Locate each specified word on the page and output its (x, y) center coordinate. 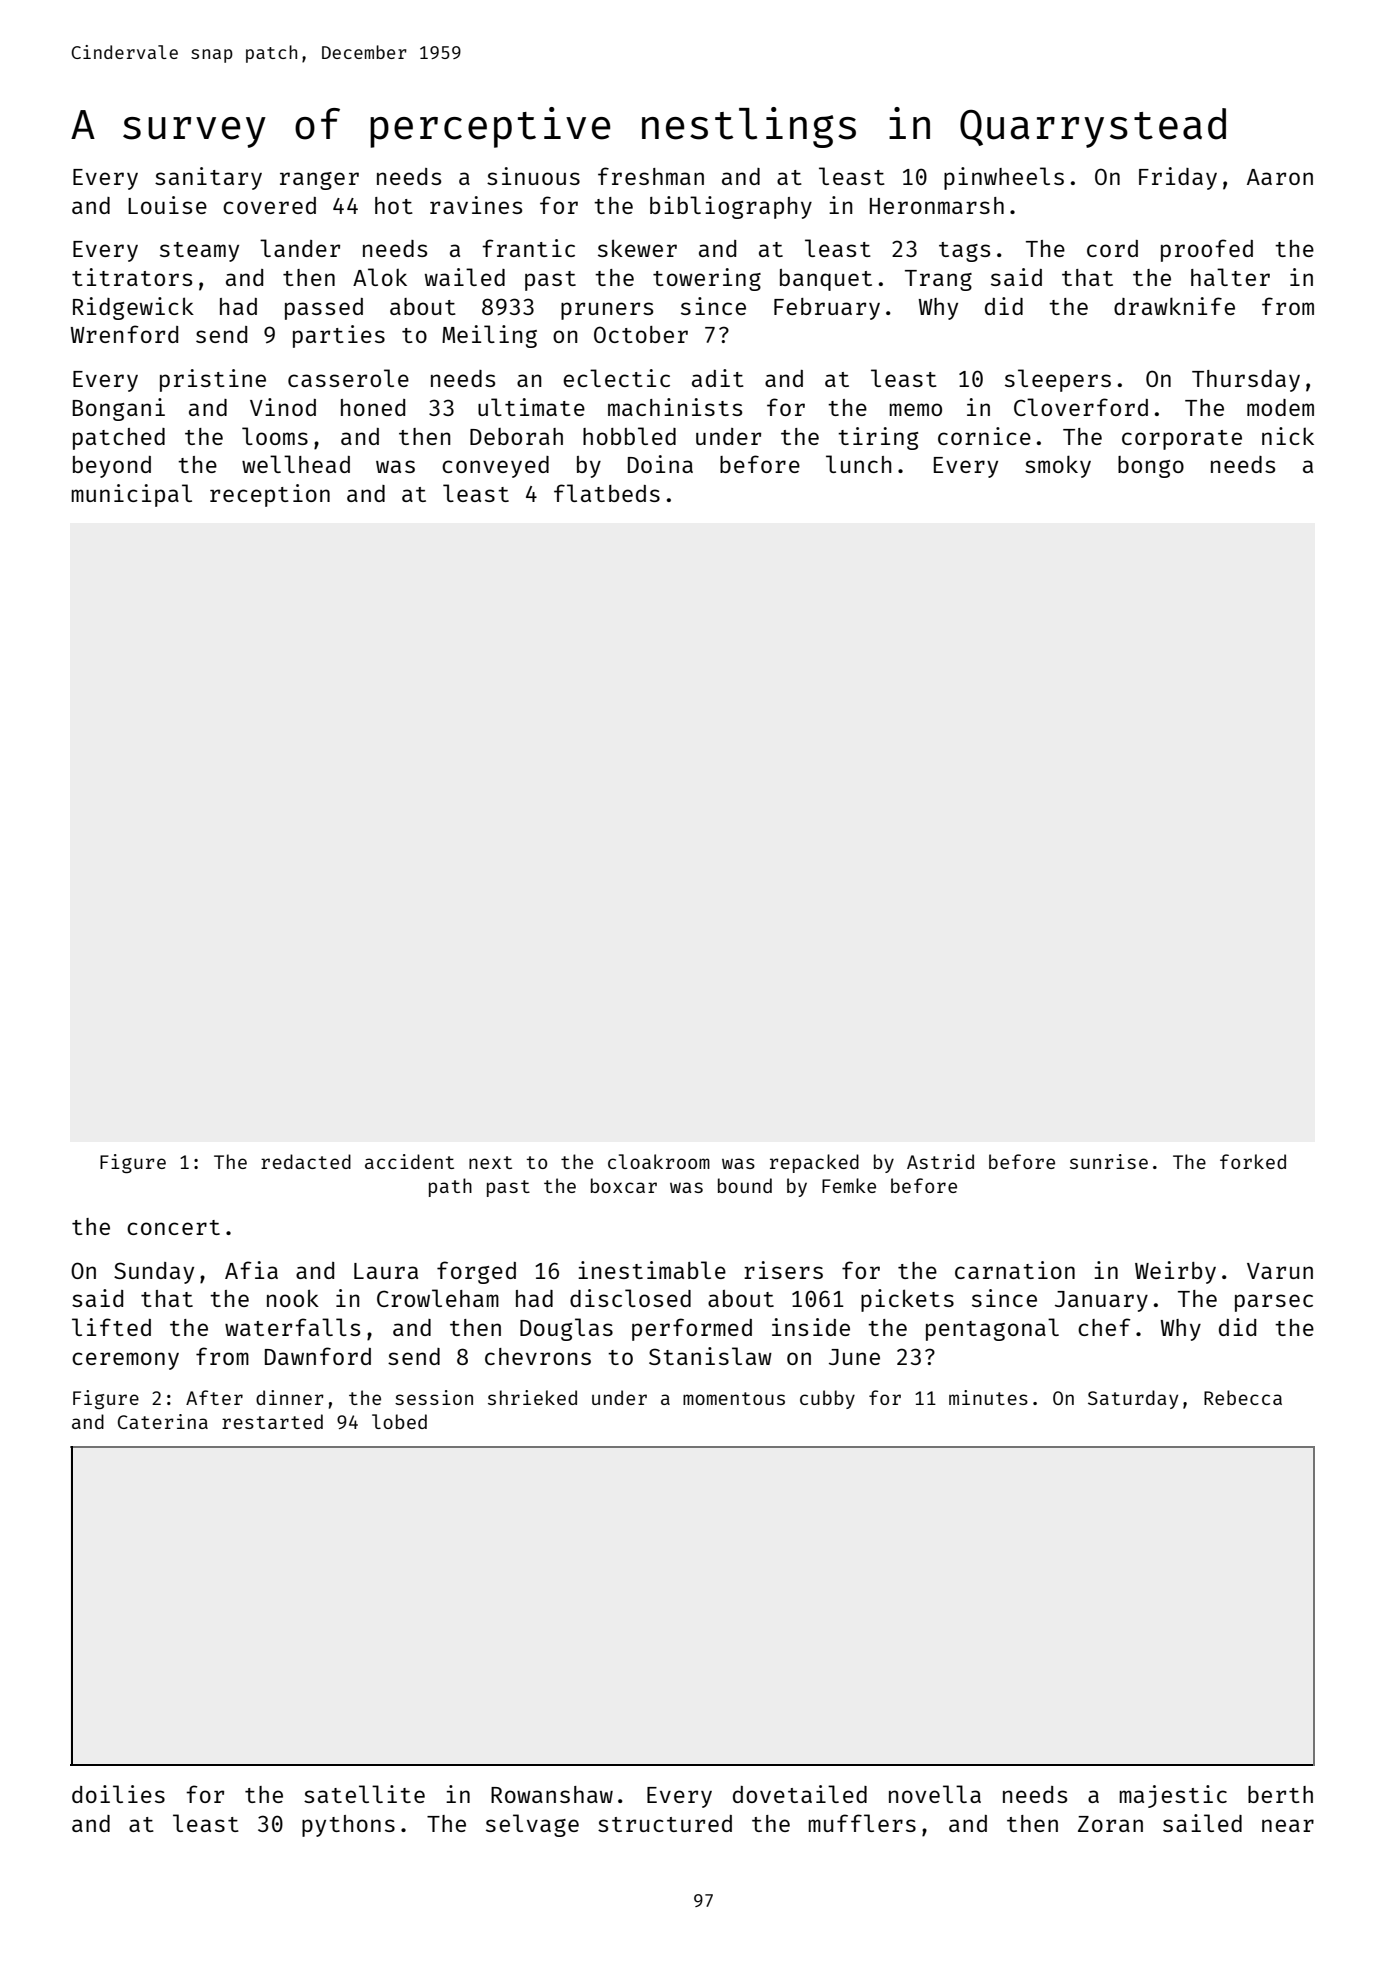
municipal (131, 495)
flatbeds (607, 493)
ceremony (125, 1361)
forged (476, 1272)
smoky (1058, 466)
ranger (319, 181)
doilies (118, 1794)
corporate (1182, 440)
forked (1253, 1161)
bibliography (731, 207)
